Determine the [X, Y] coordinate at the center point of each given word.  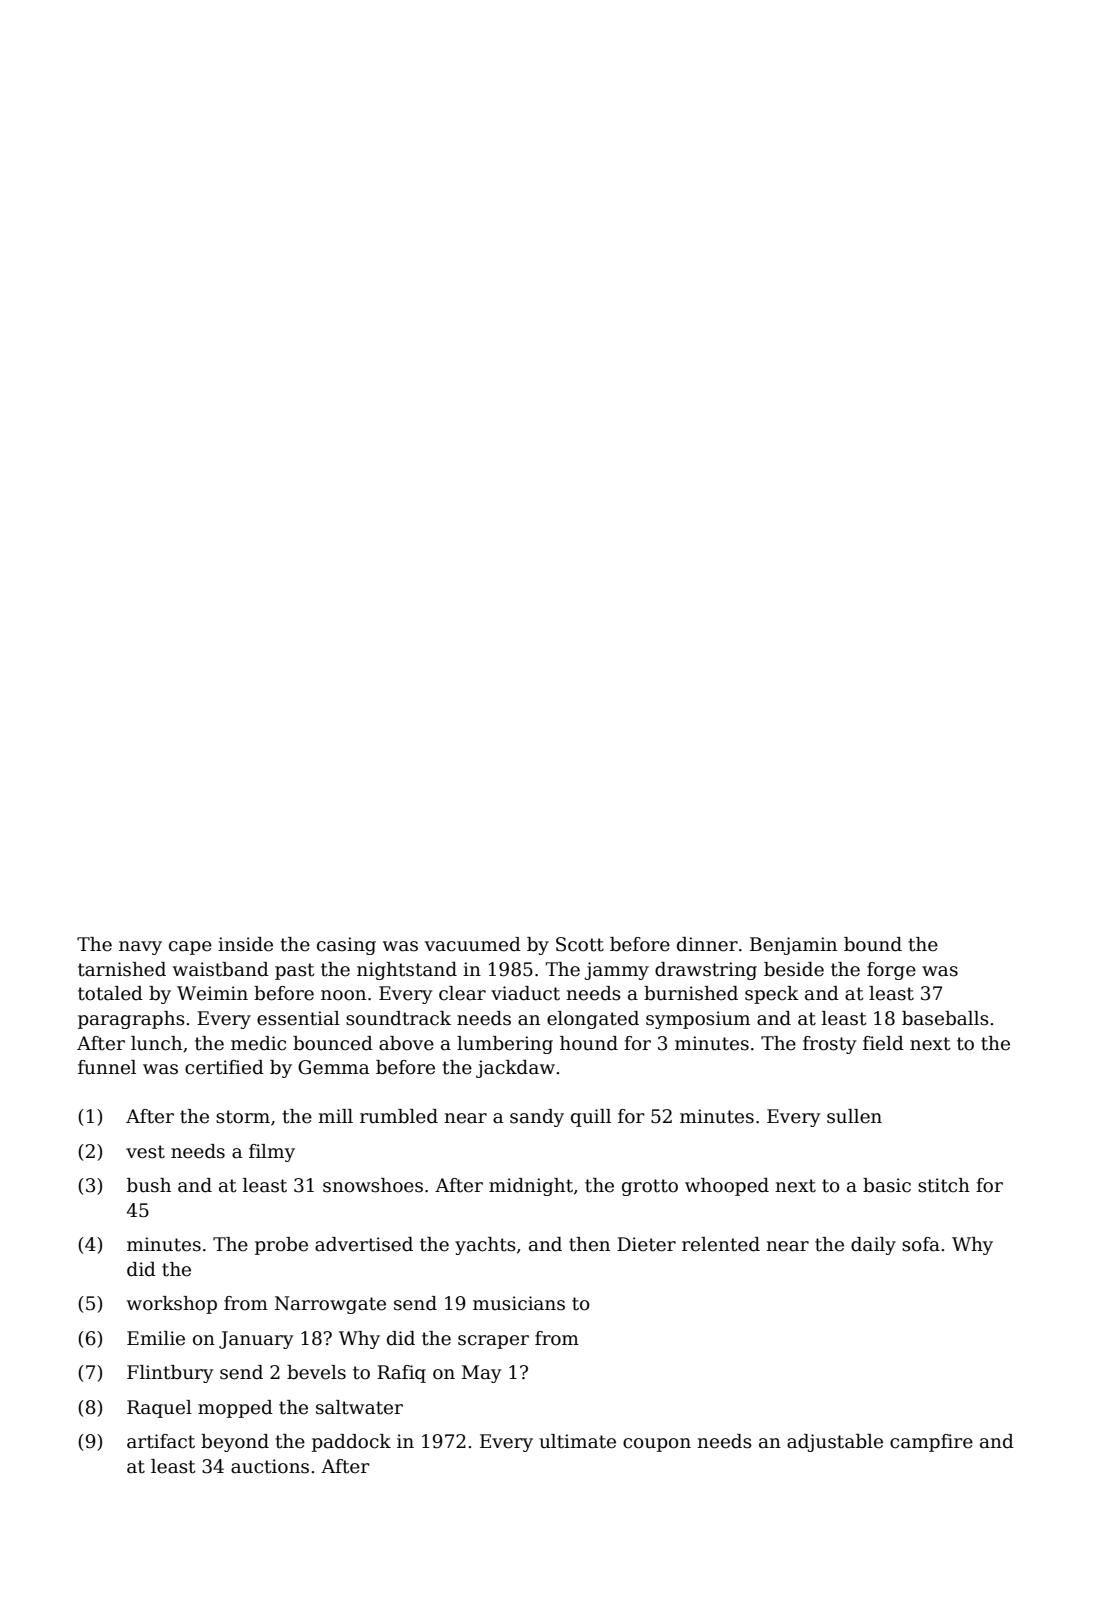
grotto [650, 1187]
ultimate [577, 1441]
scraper [493, 1342]
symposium [698, 1020]
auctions [270, 1466]
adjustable [835, 1443]
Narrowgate [330, 1305]
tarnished [122, 969]
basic [887, 1185]
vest [145, 1152]
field [883, 1043]
